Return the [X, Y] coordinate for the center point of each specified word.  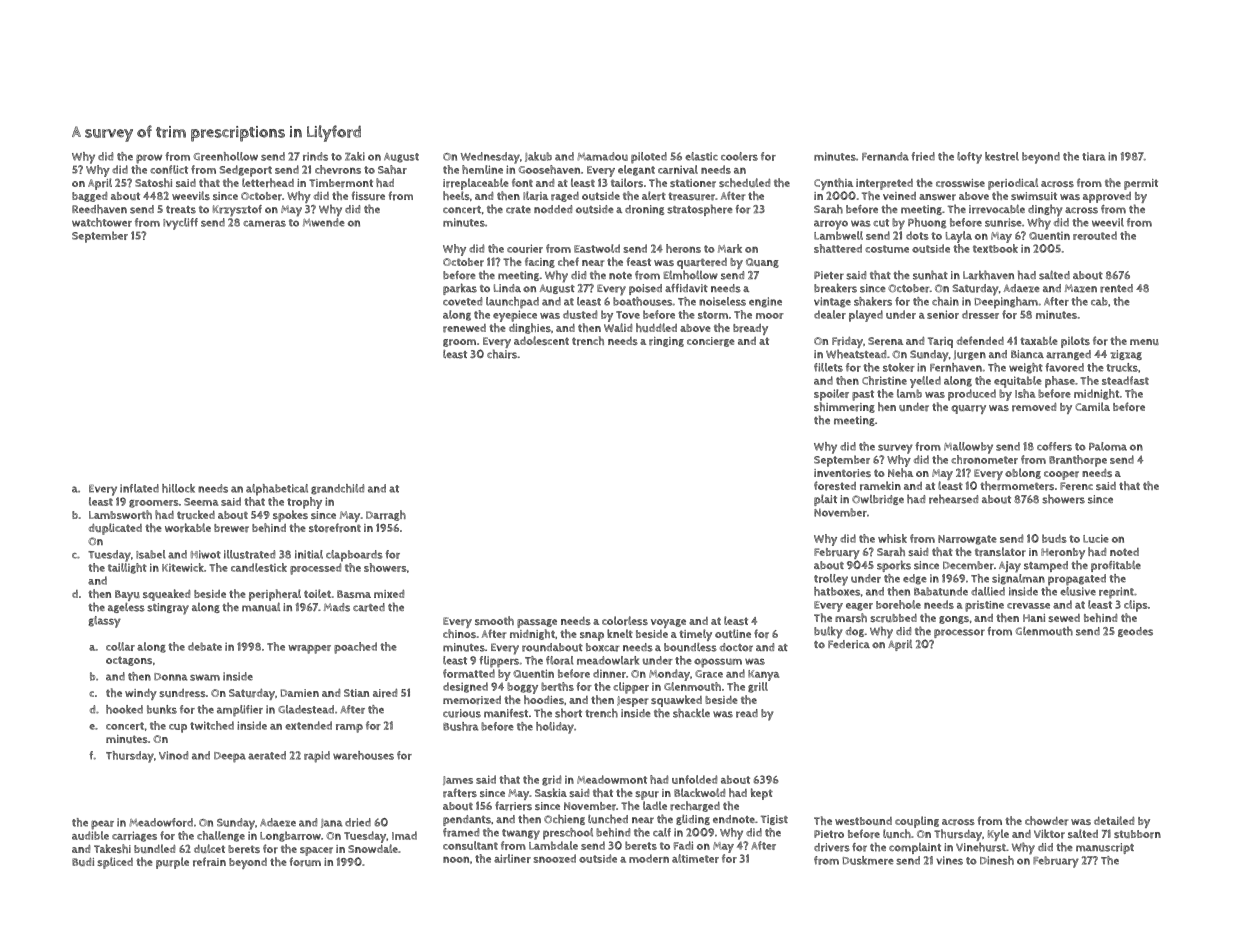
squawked [676, 701]
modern [649, 858]
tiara [1093, 156]
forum [305, 862]
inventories [842, 473]
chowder [1046, 821]
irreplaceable [476, 184]
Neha [900, 472]
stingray [168, 609]
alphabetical [277, 490]
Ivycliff [180, 224]
